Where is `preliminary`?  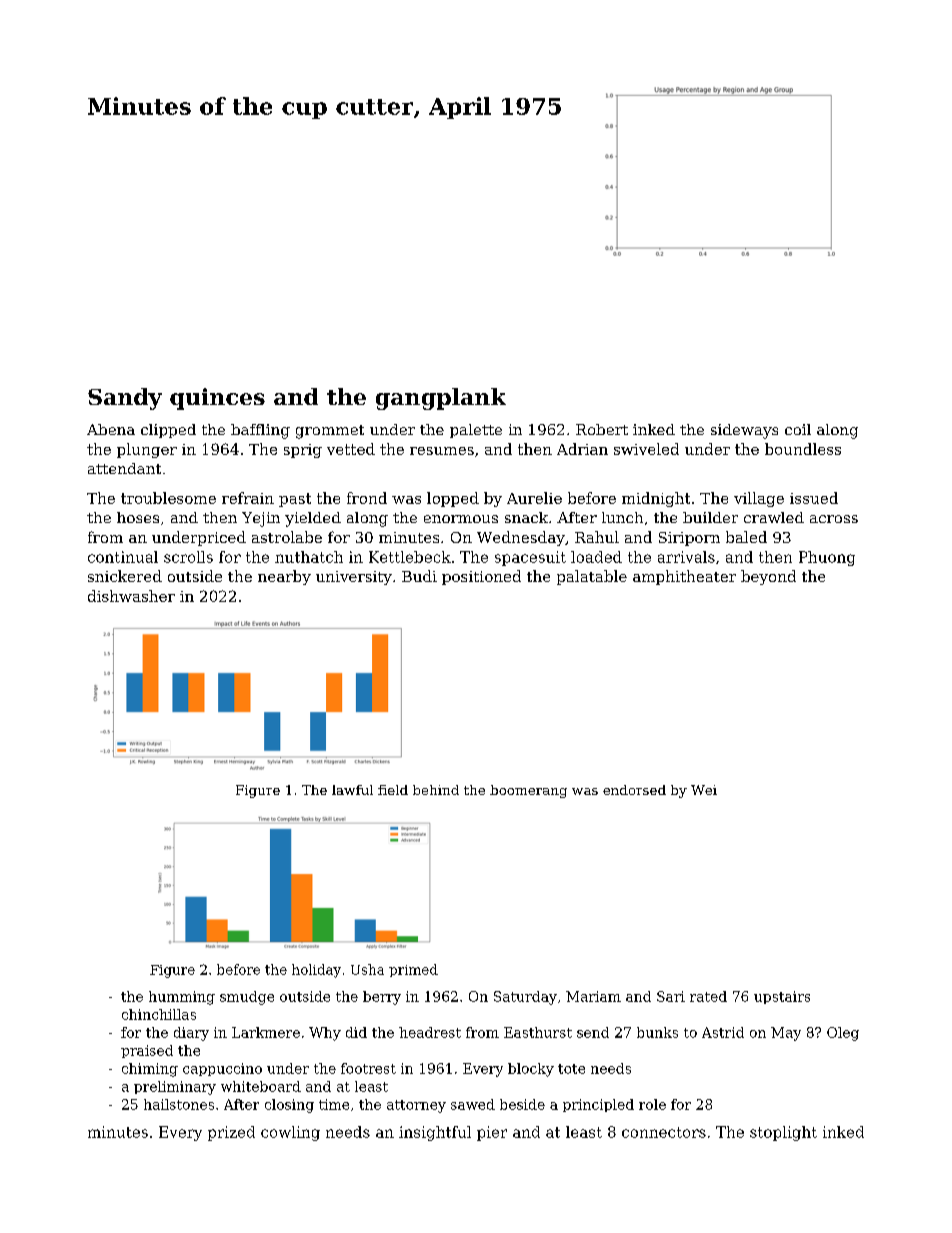
preliminary is located at coordinates (175, 1088).
